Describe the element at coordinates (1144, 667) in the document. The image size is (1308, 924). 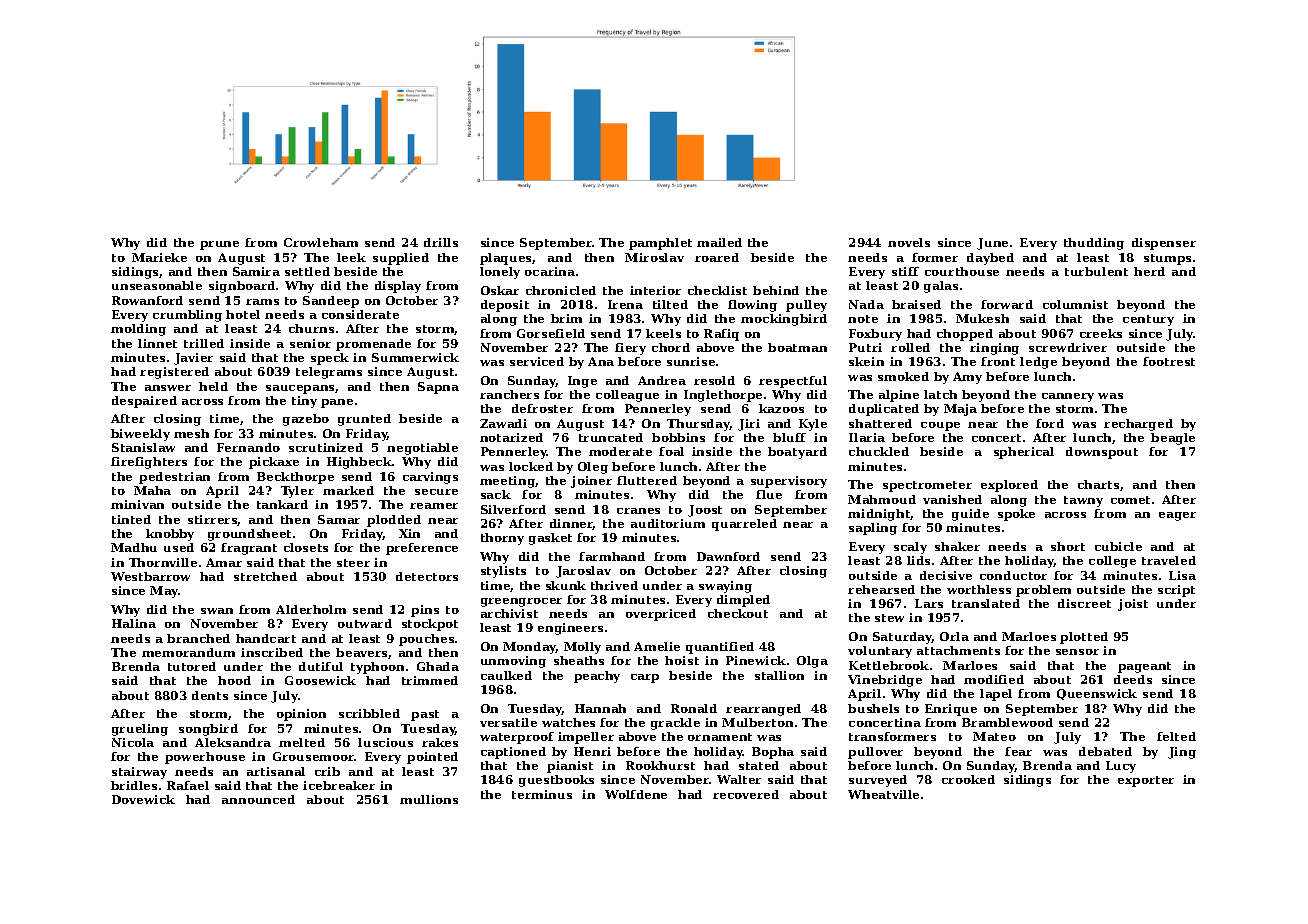
I see `pageant` at that location.
